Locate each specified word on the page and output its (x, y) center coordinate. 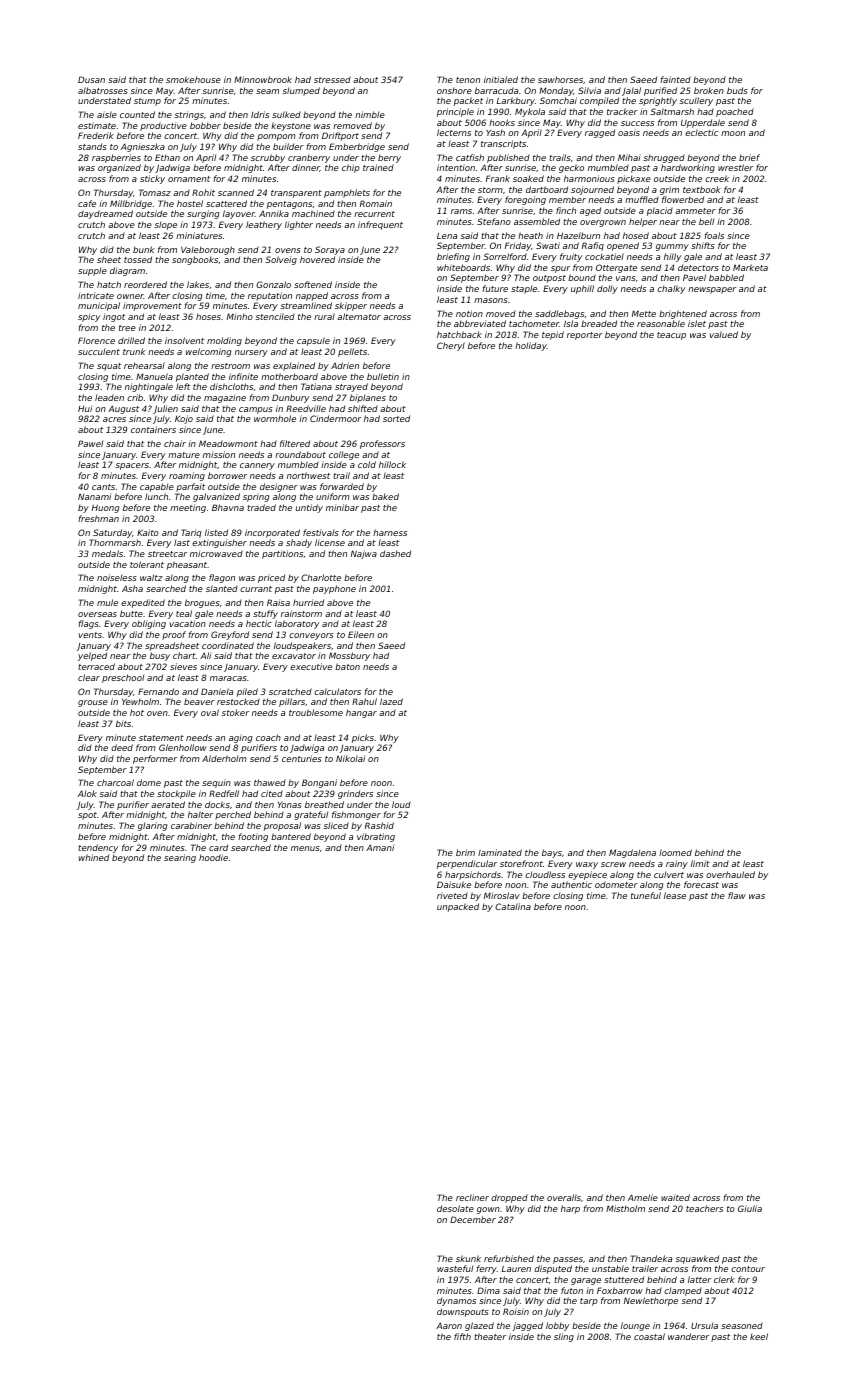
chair (175, 443)
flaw (737, 895)
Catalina (513, 906)
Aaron (449, 1325)
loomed (675, 852)
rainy (677, 864)
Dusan (91, 79)
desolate (455, 1208)
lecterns (454, 132)
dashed (395, 553)
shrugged (664, 158)
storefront (521, 863)
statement (161, 738)
